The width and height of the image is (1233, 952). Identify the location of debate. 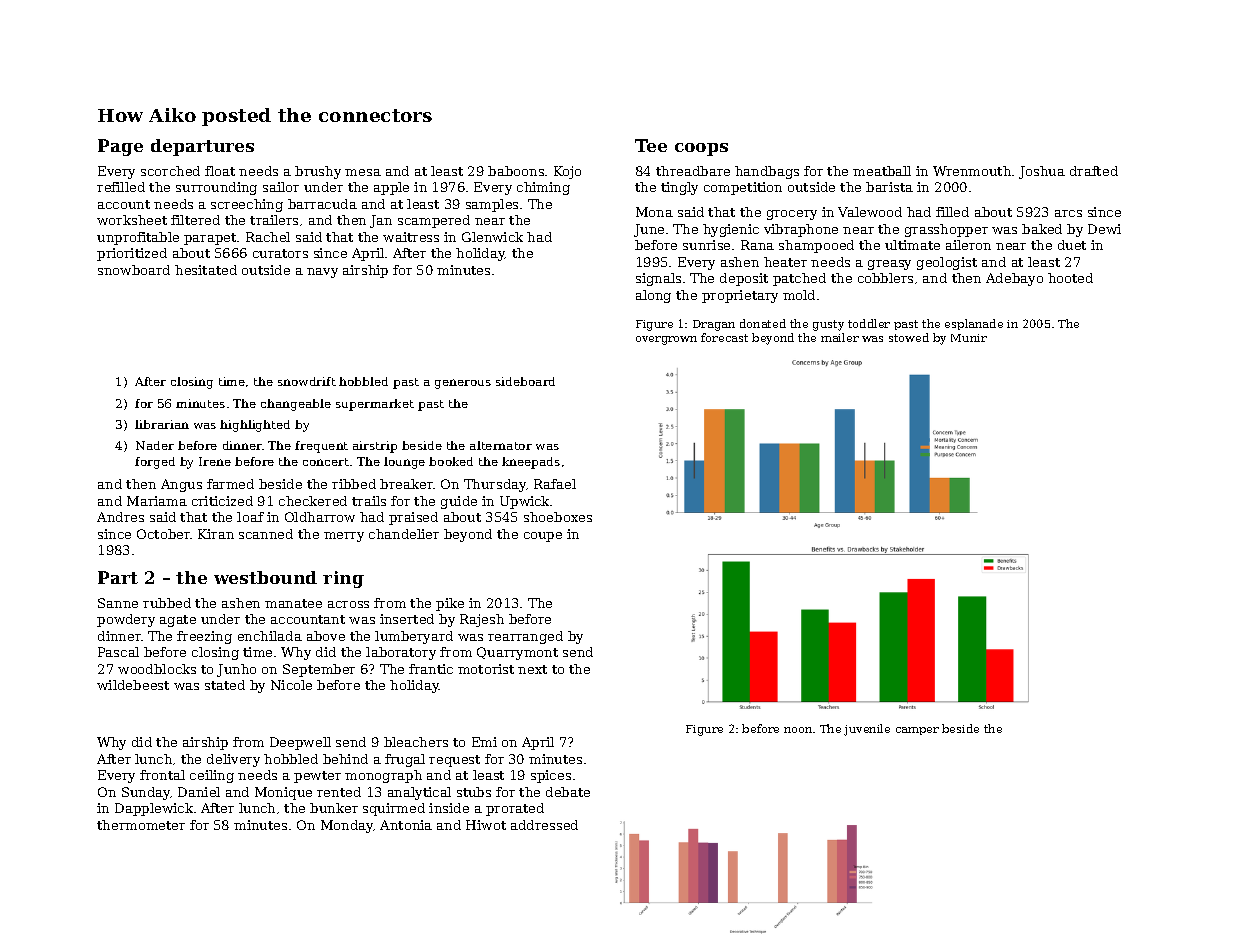
(568, 792).
